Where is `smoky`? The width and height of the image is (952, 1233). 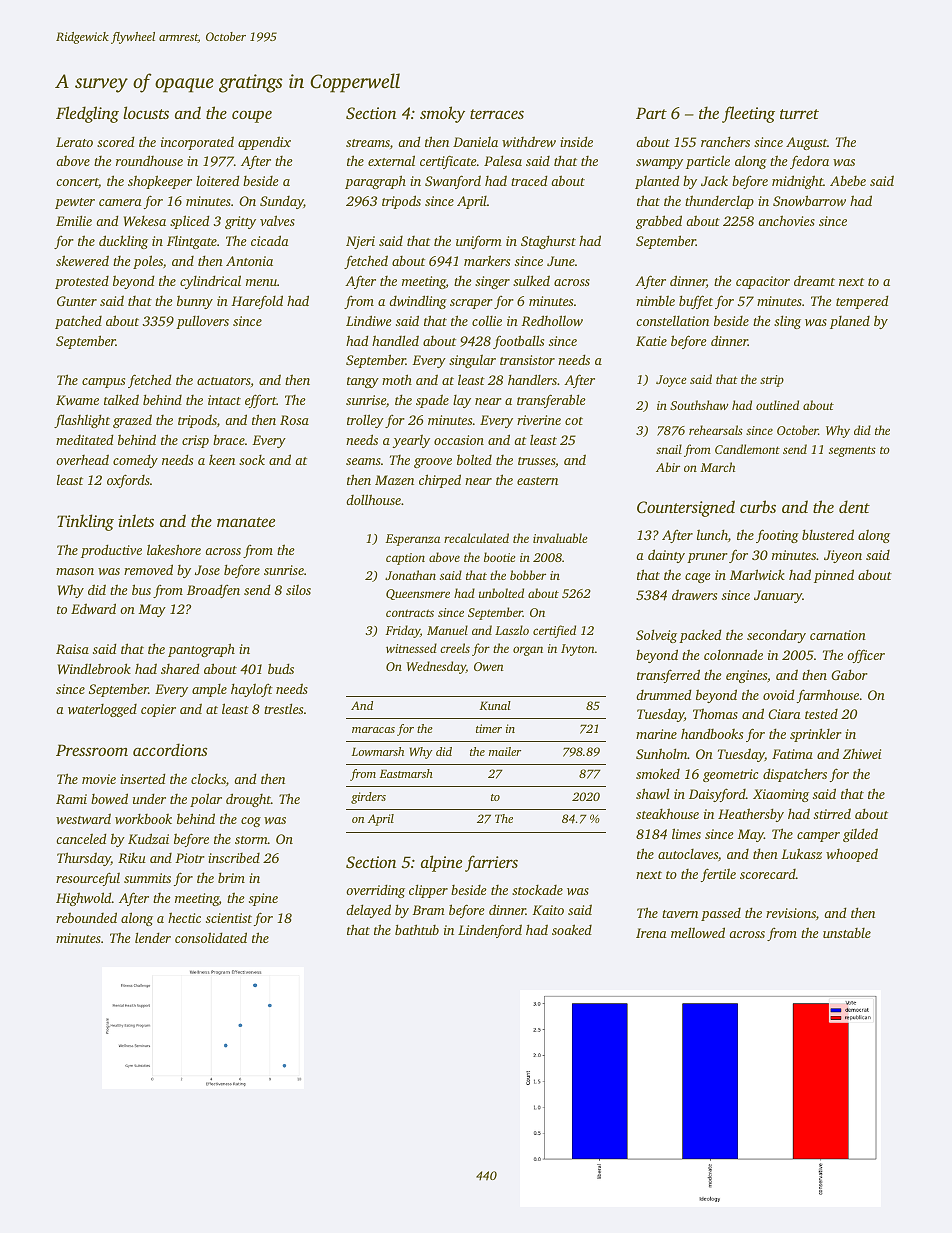
smoky is located at coordinates (442, 114).
